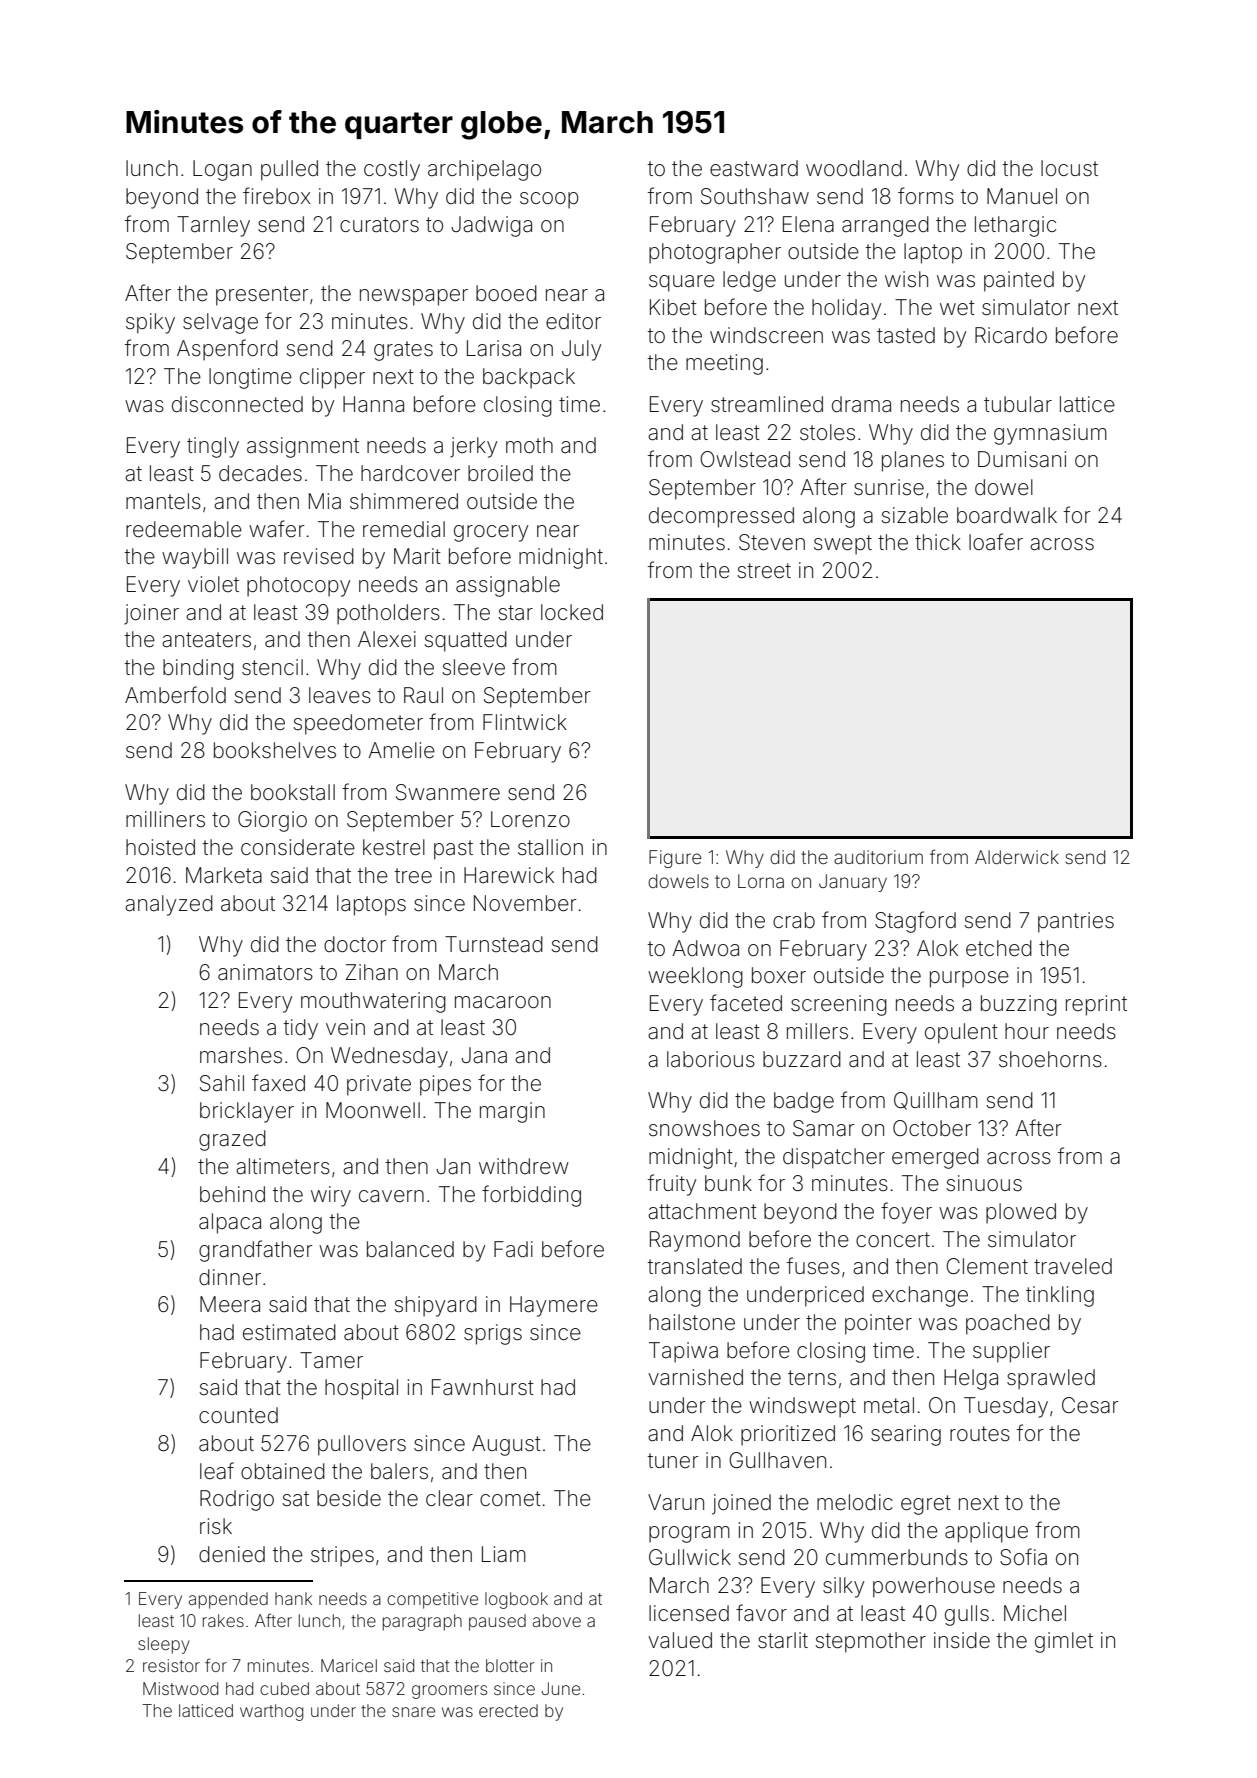 The image size is (1257, 1778). I want to click on eastward, so click(754, 168).
